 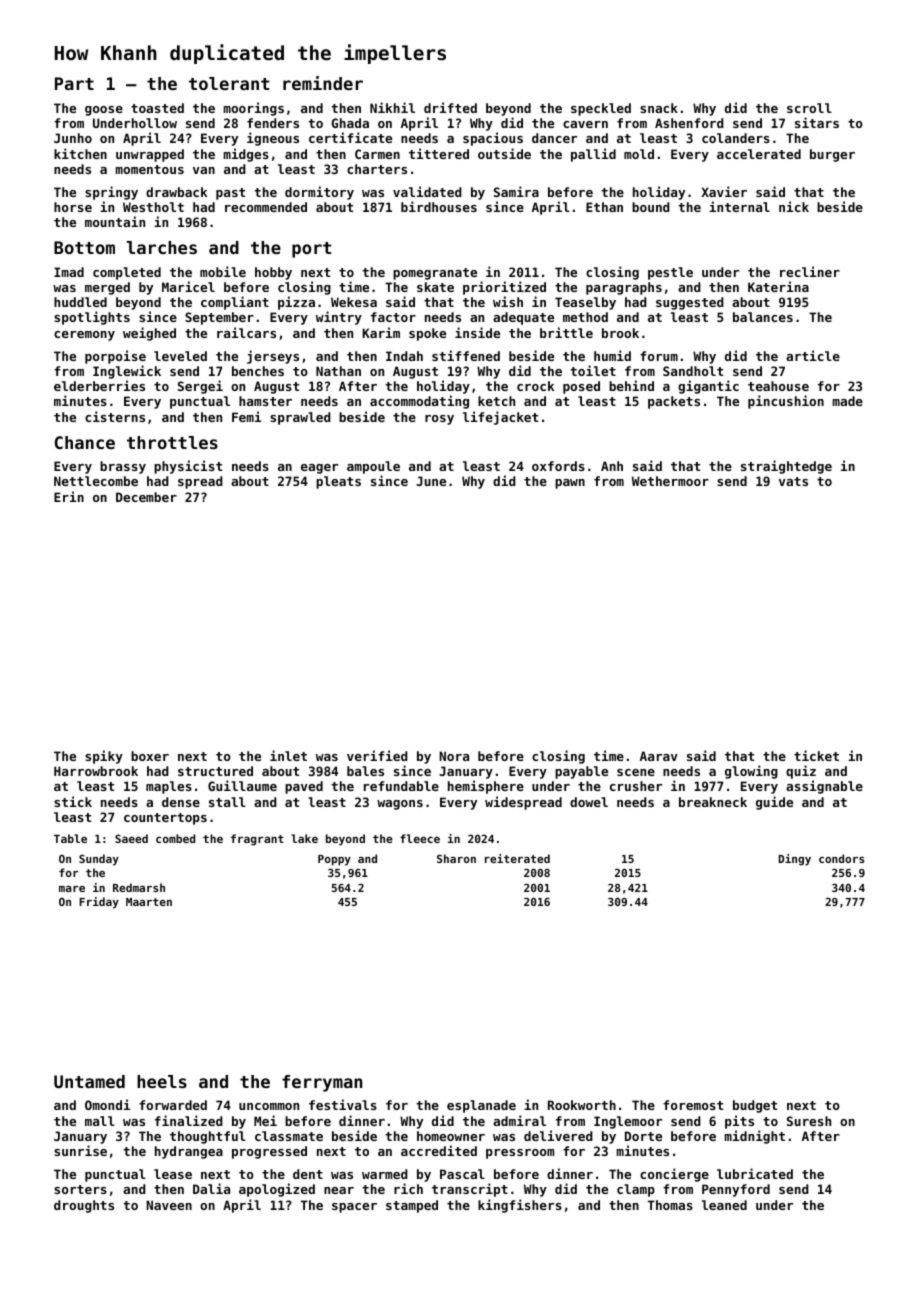 What do you see at coordinates (149, 902) in the screenshot?
I see `Maarten` at bounding box center [149, 902].
